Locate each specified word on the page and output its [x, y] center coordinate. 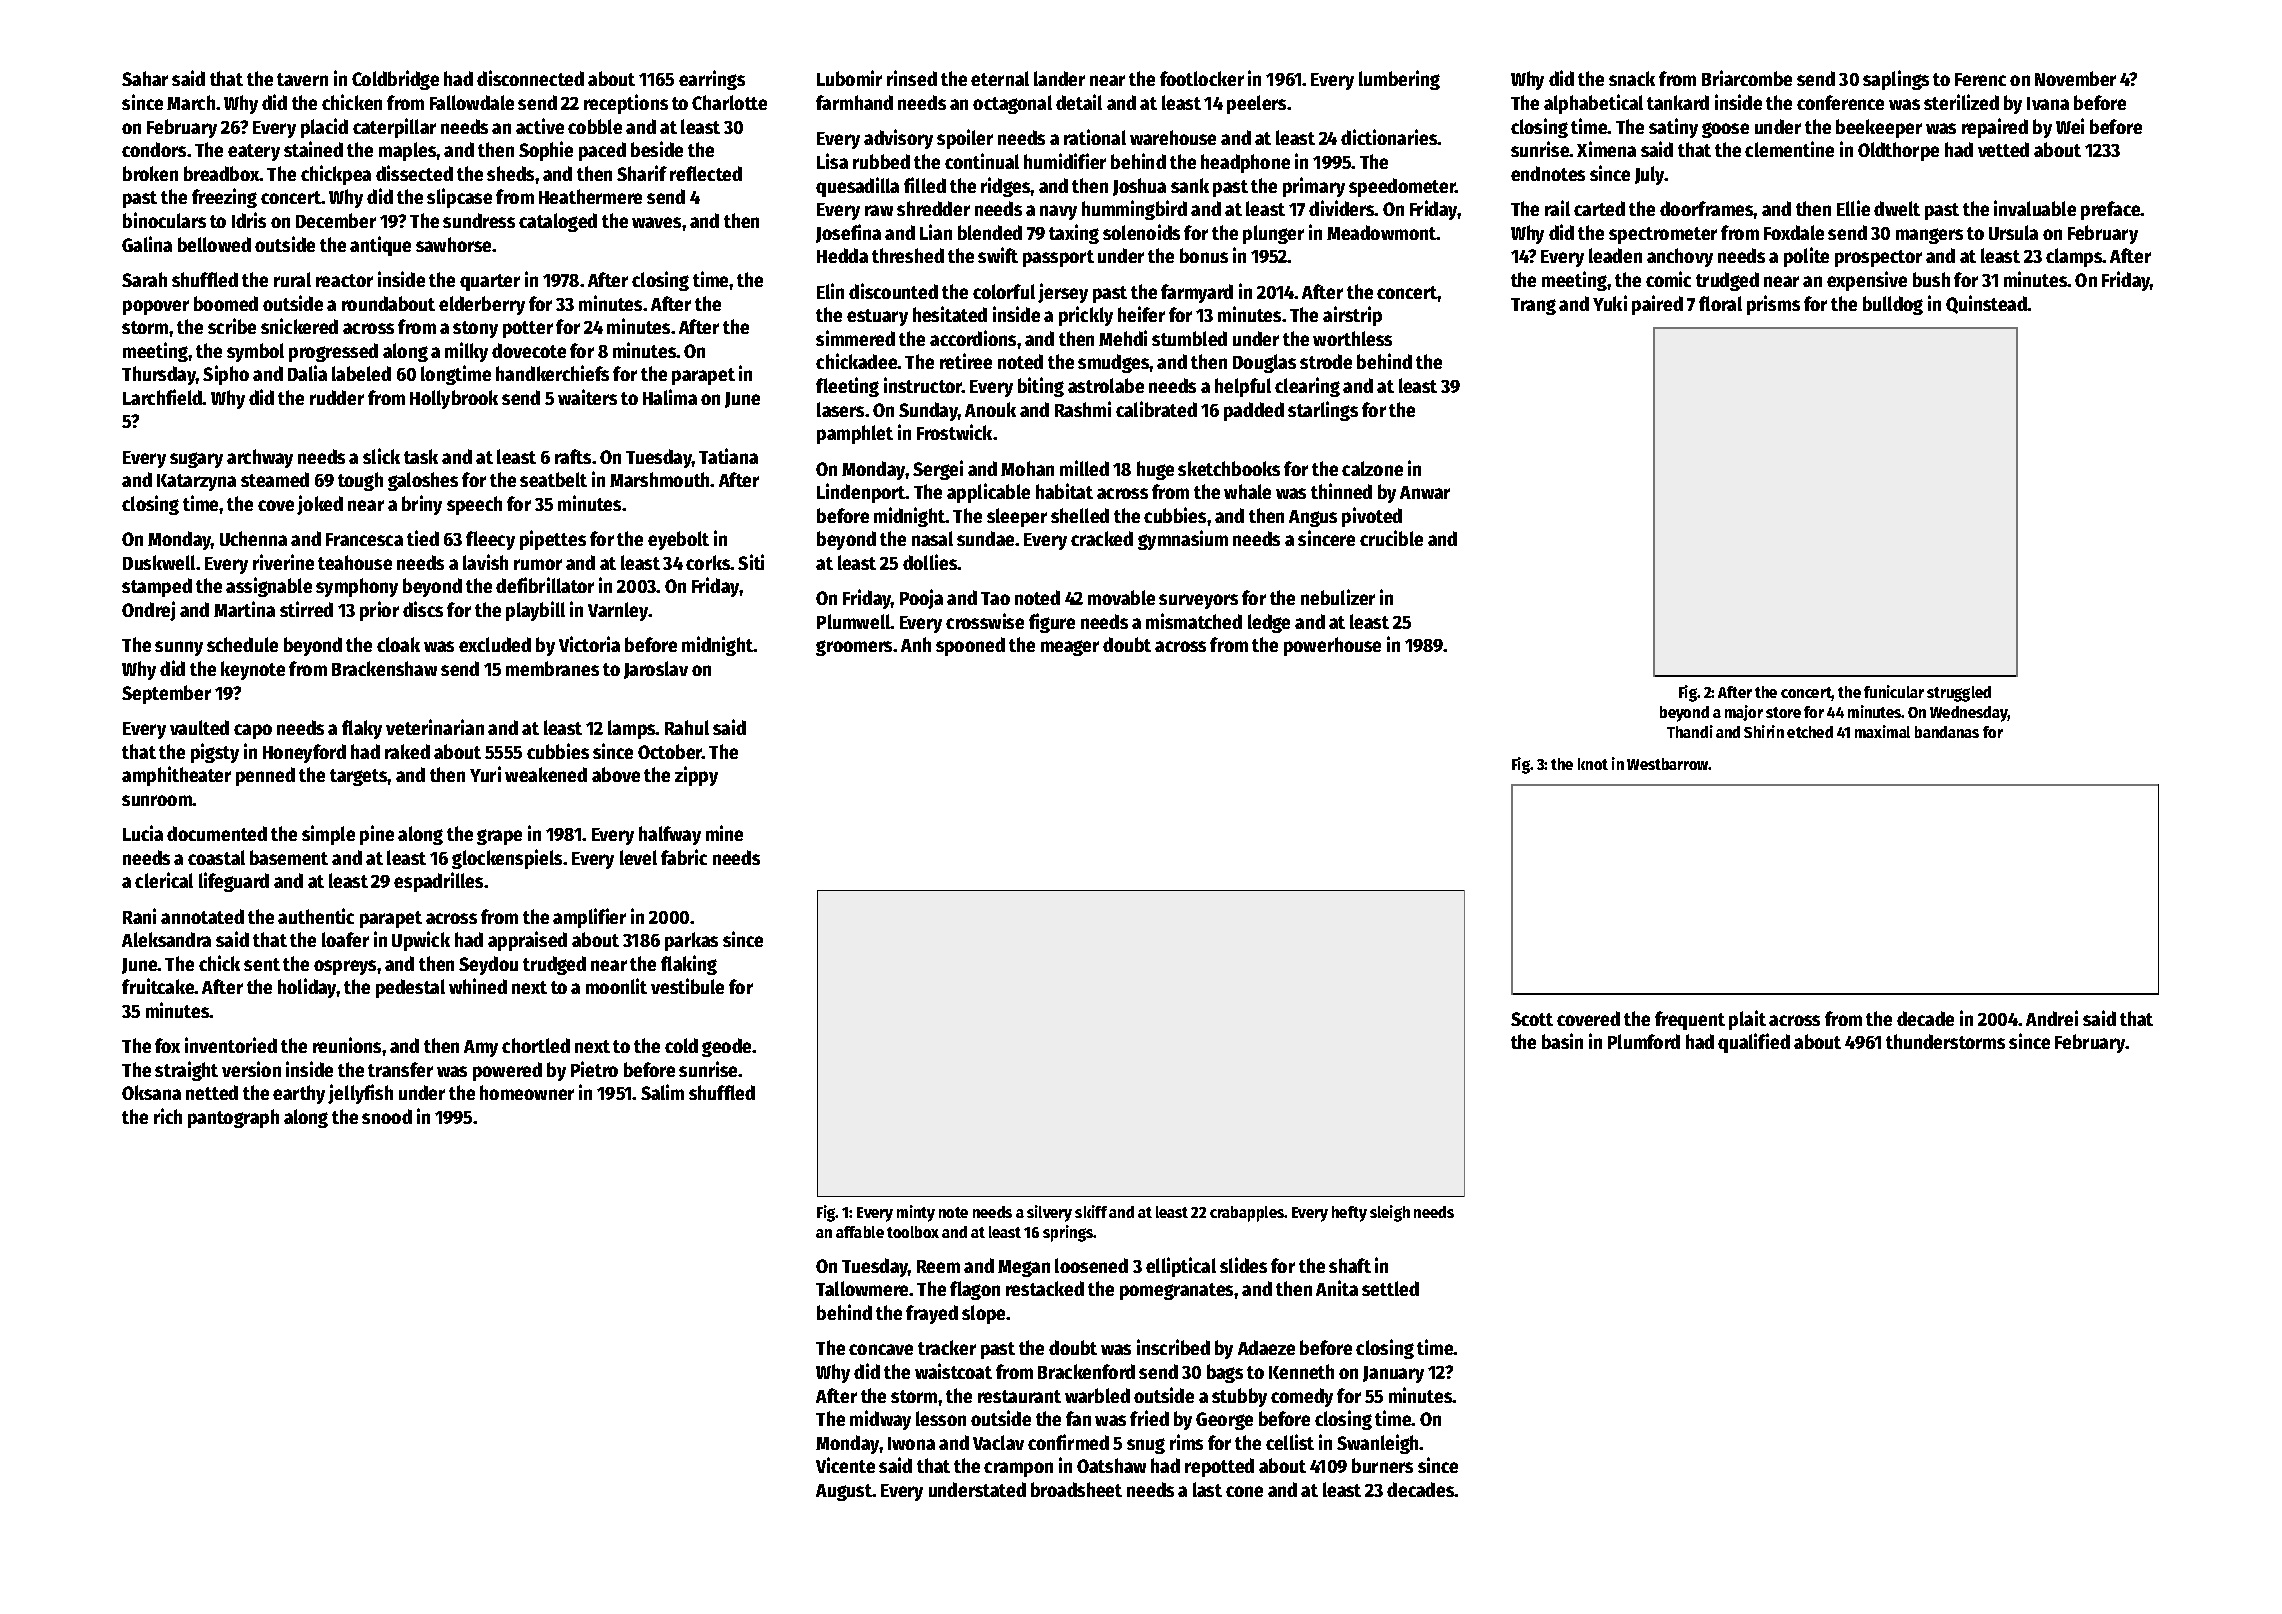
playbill [535, 611]
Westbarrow [1668, 764]
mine [724, 833]
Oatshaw [1111, 1465]
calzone [1372, 468]
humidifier [1065, 161]
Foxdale [1794, 232]
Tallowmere [863, 1288]
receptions [626, 104]
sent [262, 964]
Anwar [1425, 492]
